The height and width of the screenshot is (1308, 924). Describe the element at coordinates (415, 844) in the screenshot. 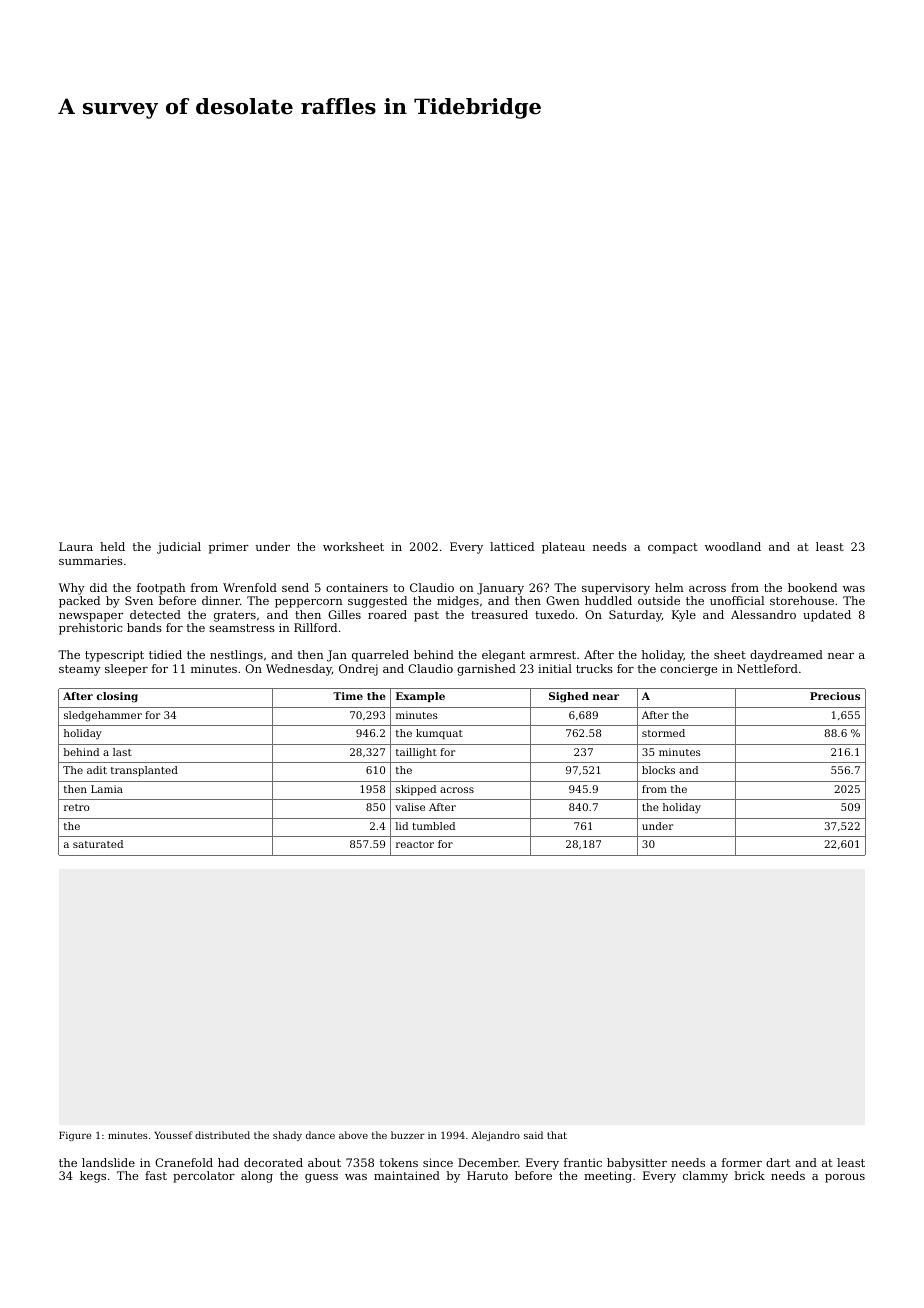

I see `reactor` at that location.
